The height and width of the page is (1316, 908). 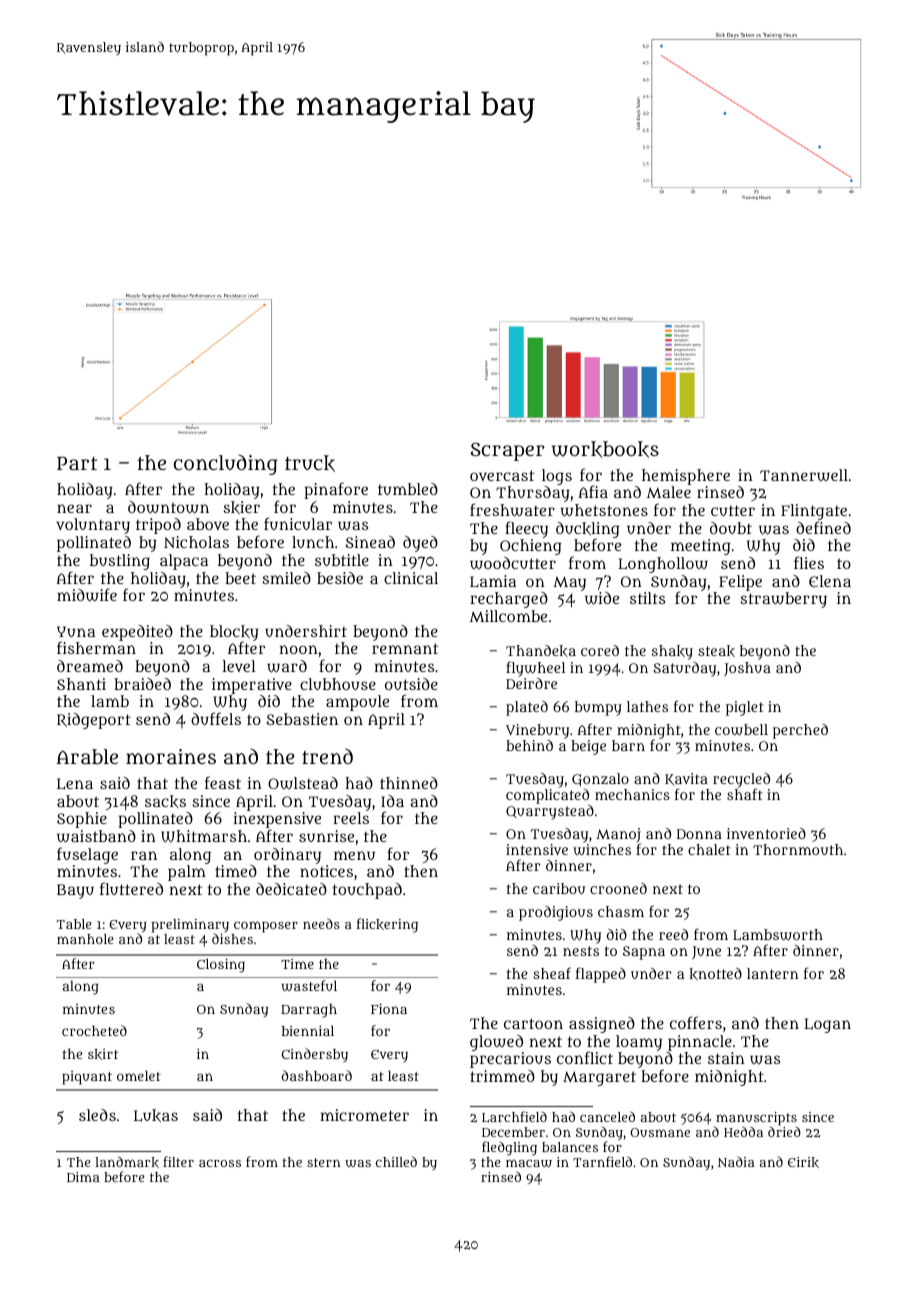 I want to click on preliminary, so click(x=190, y=926).
